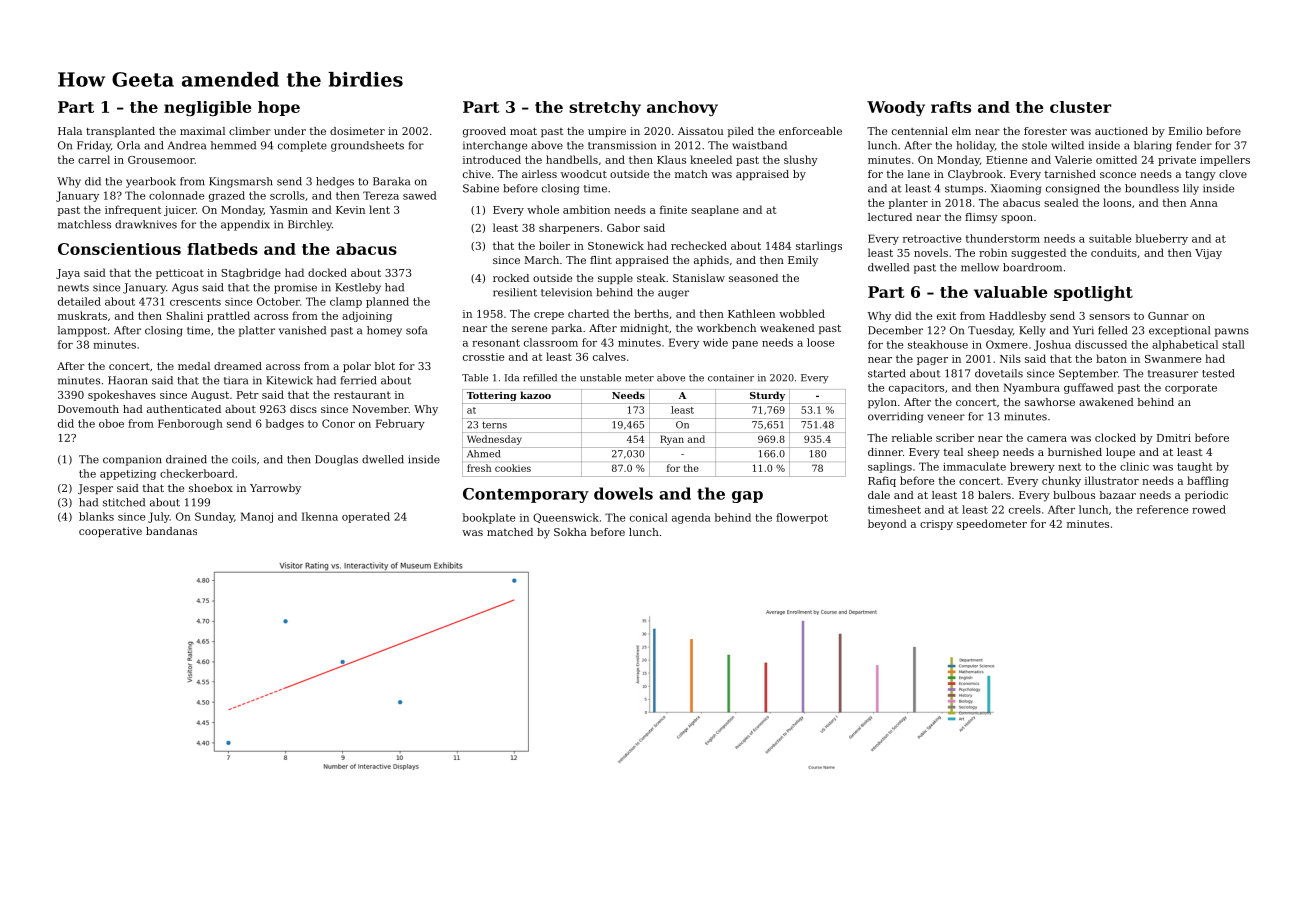 Image resolution: width=1308 pixels, height=924 pixels. I want to click on stall, so click(1233, 344).
